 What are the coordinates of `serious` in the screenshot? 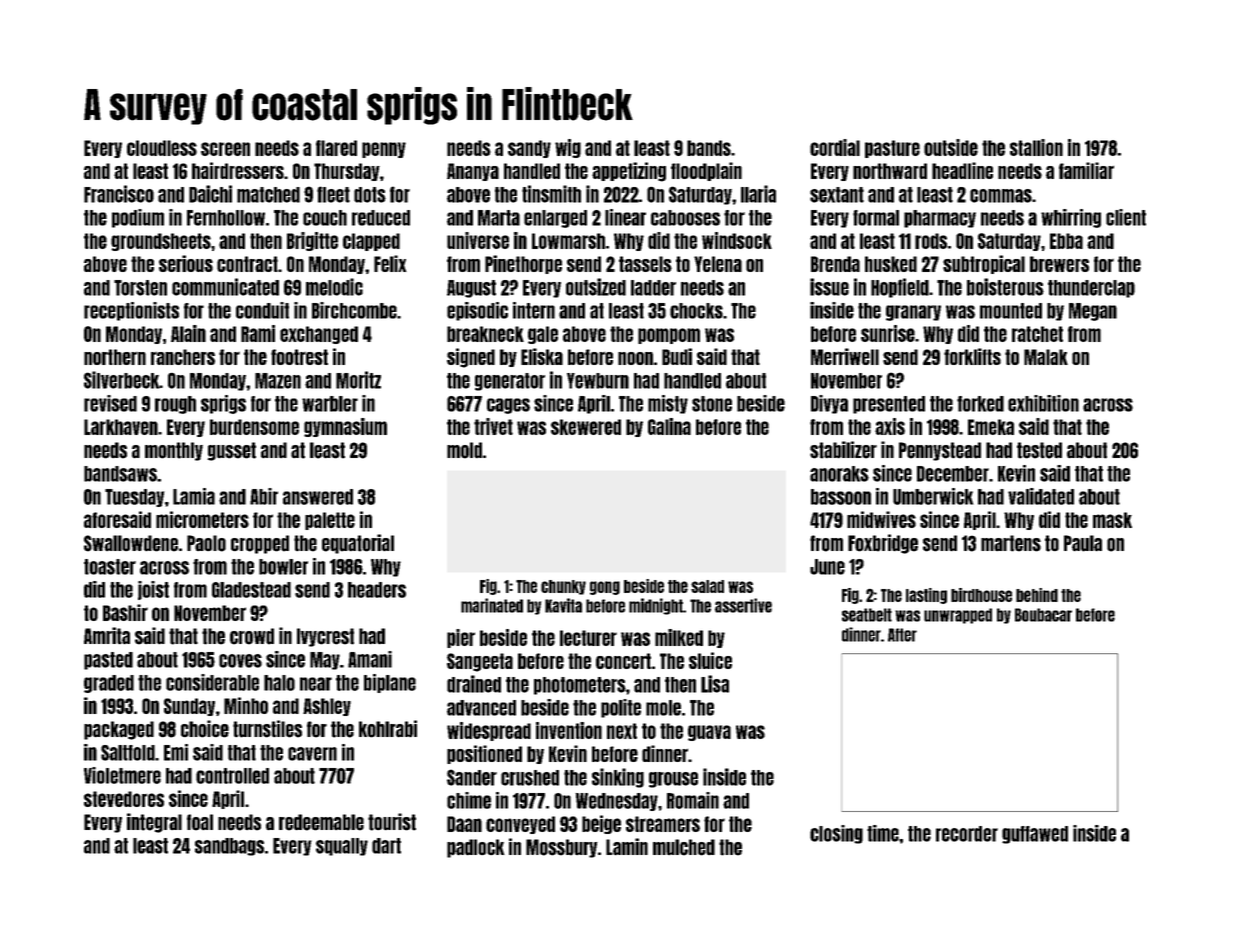 It's located at (186, 263).
